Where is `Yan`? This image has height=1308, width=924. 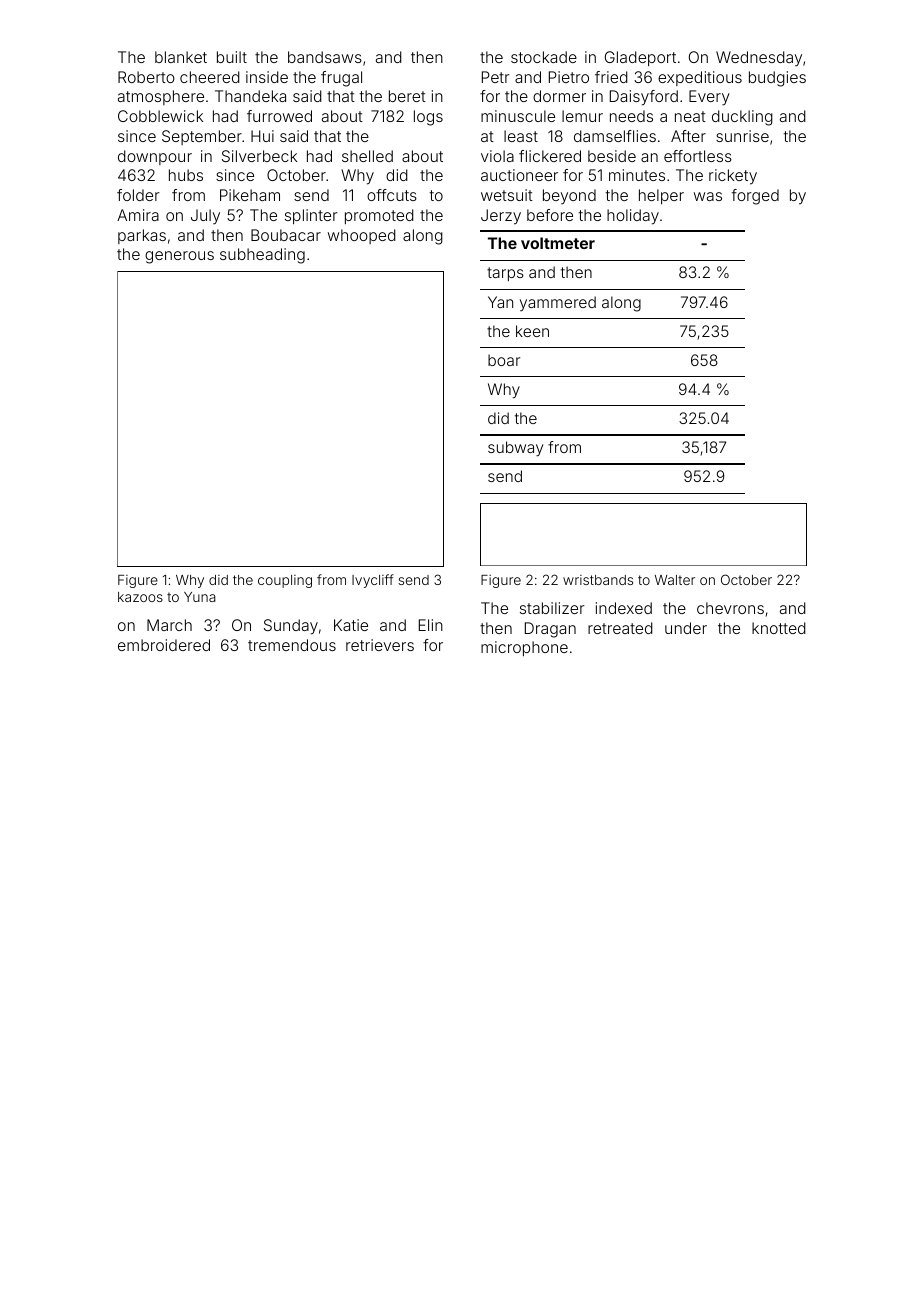 Yan is located at coordinates (500, 302).
